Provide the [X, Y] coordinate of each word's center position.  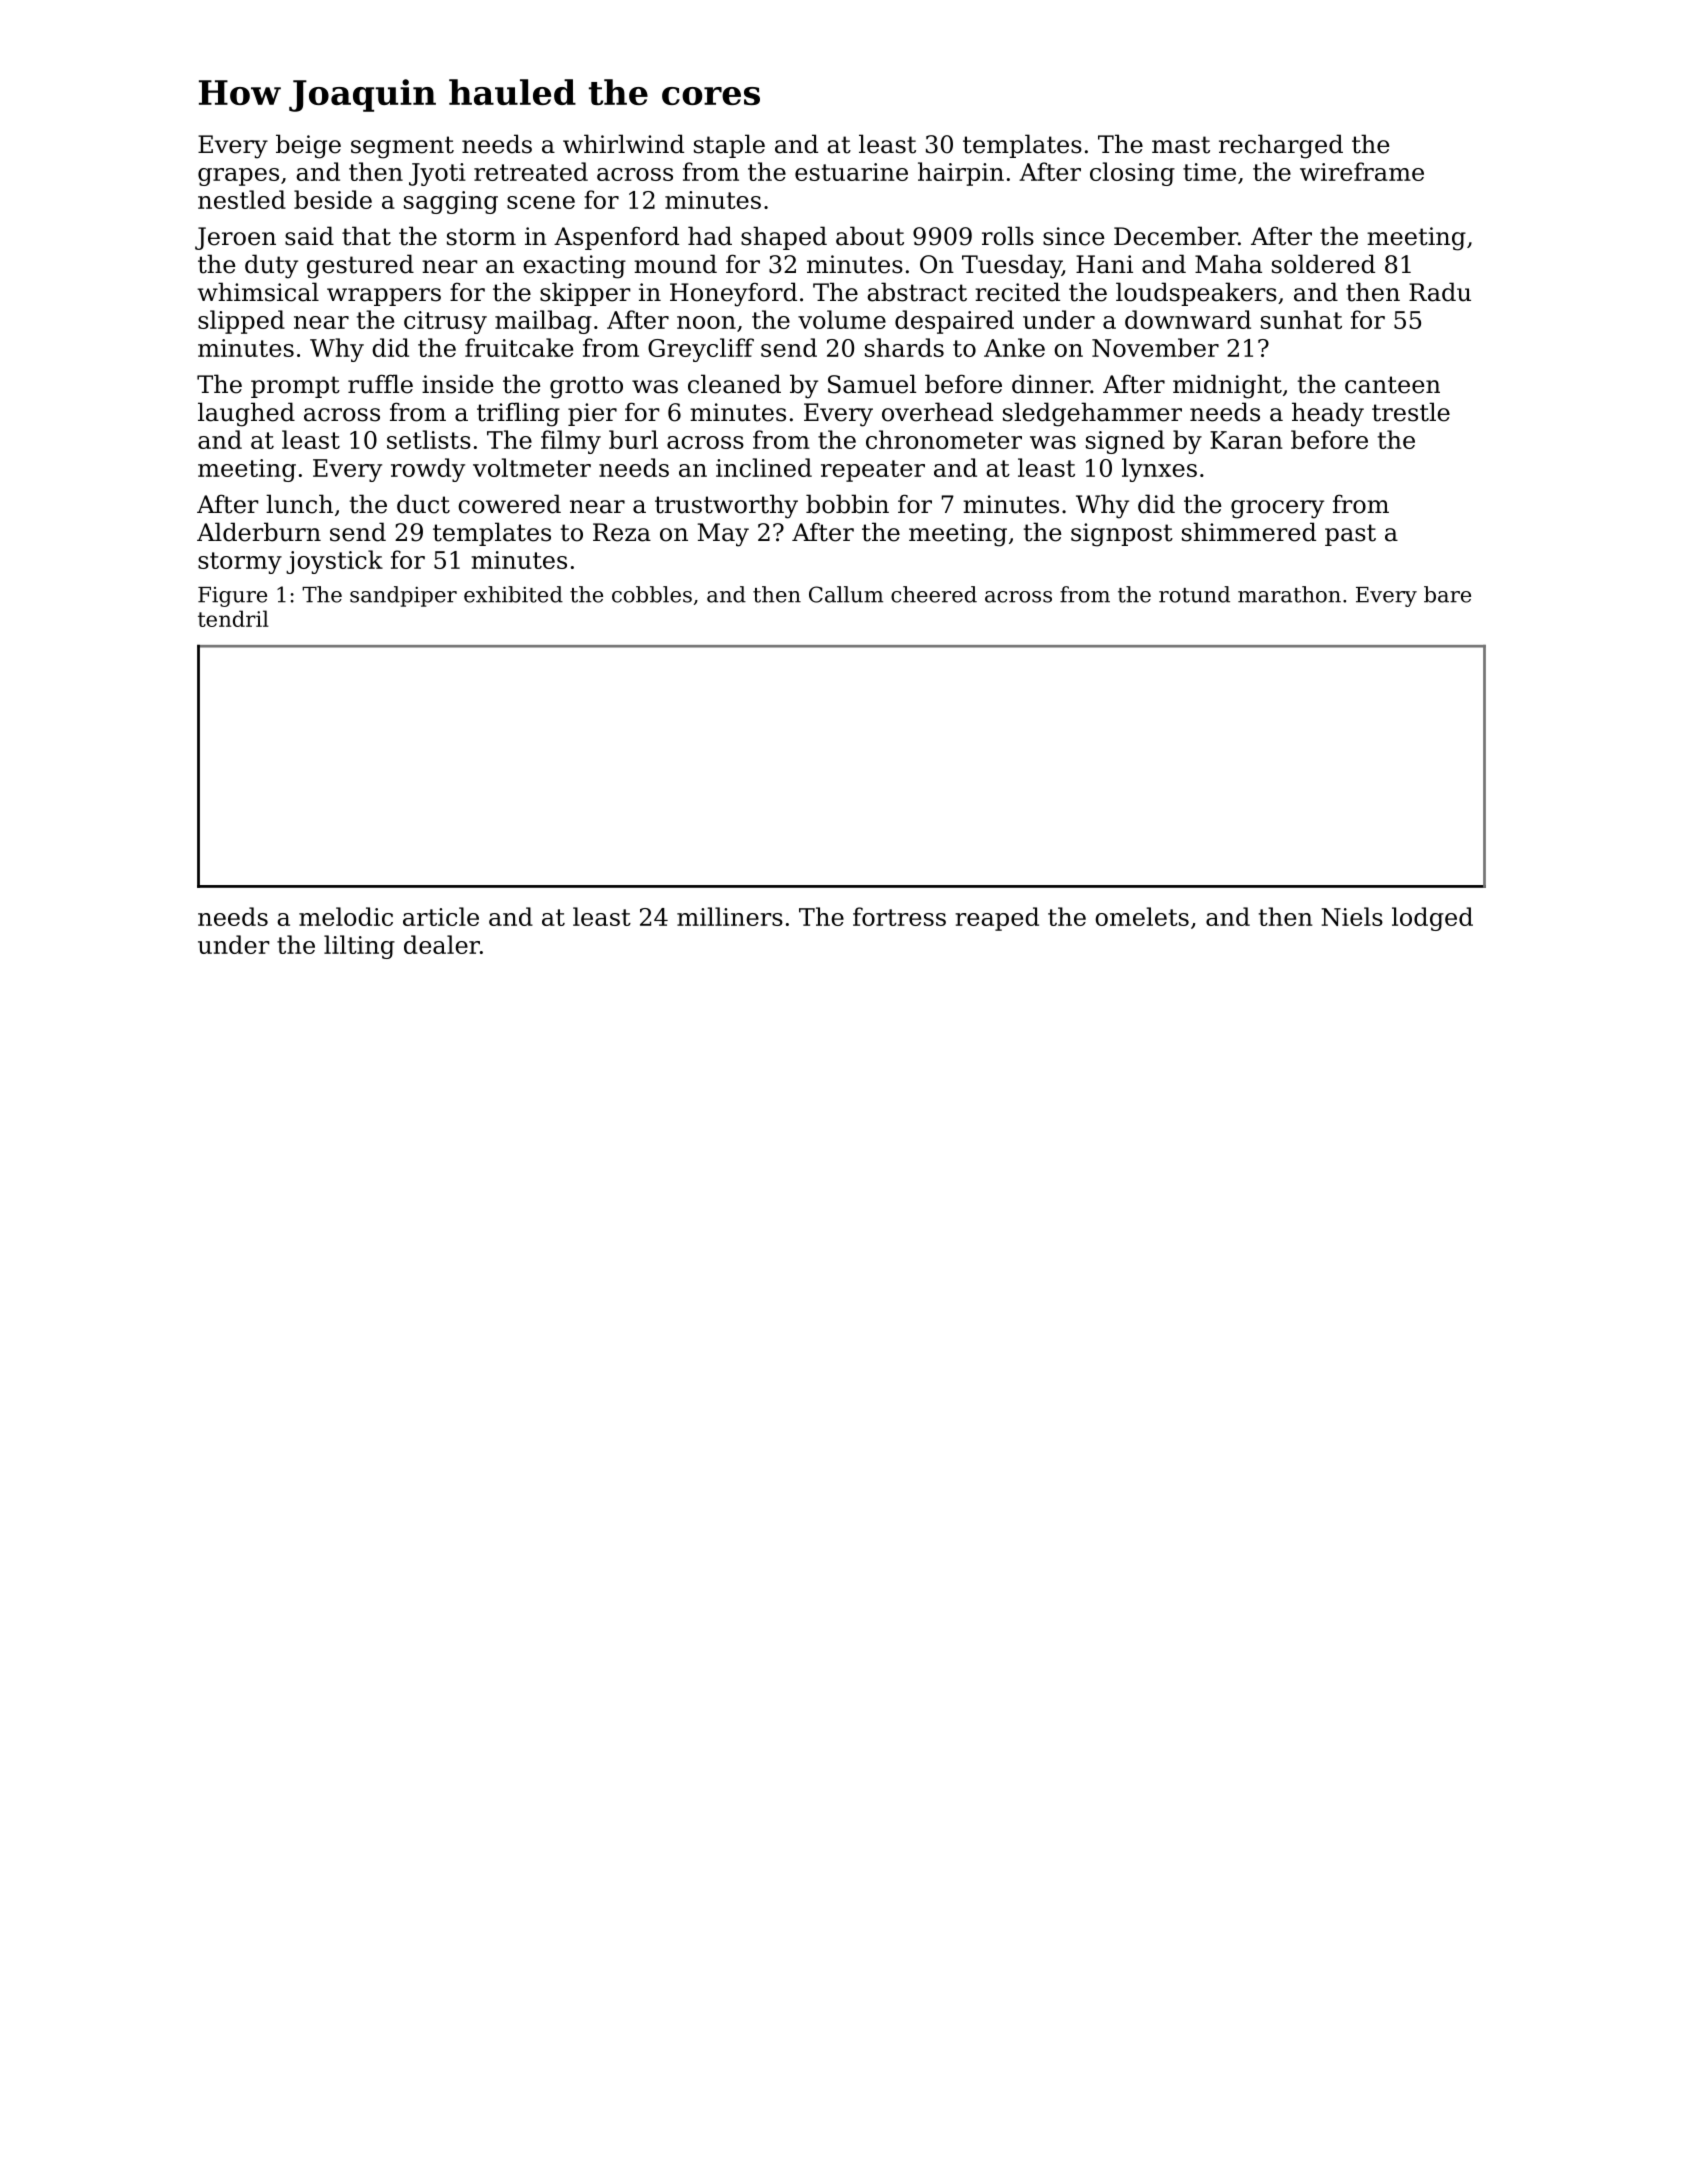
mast [1181, 145]
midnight [1227, 386]
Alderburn [259, 532]
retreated [531, 171]
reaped [997, 919]
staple [729, 146]
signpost [1122, 535]
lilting [359, 947]
